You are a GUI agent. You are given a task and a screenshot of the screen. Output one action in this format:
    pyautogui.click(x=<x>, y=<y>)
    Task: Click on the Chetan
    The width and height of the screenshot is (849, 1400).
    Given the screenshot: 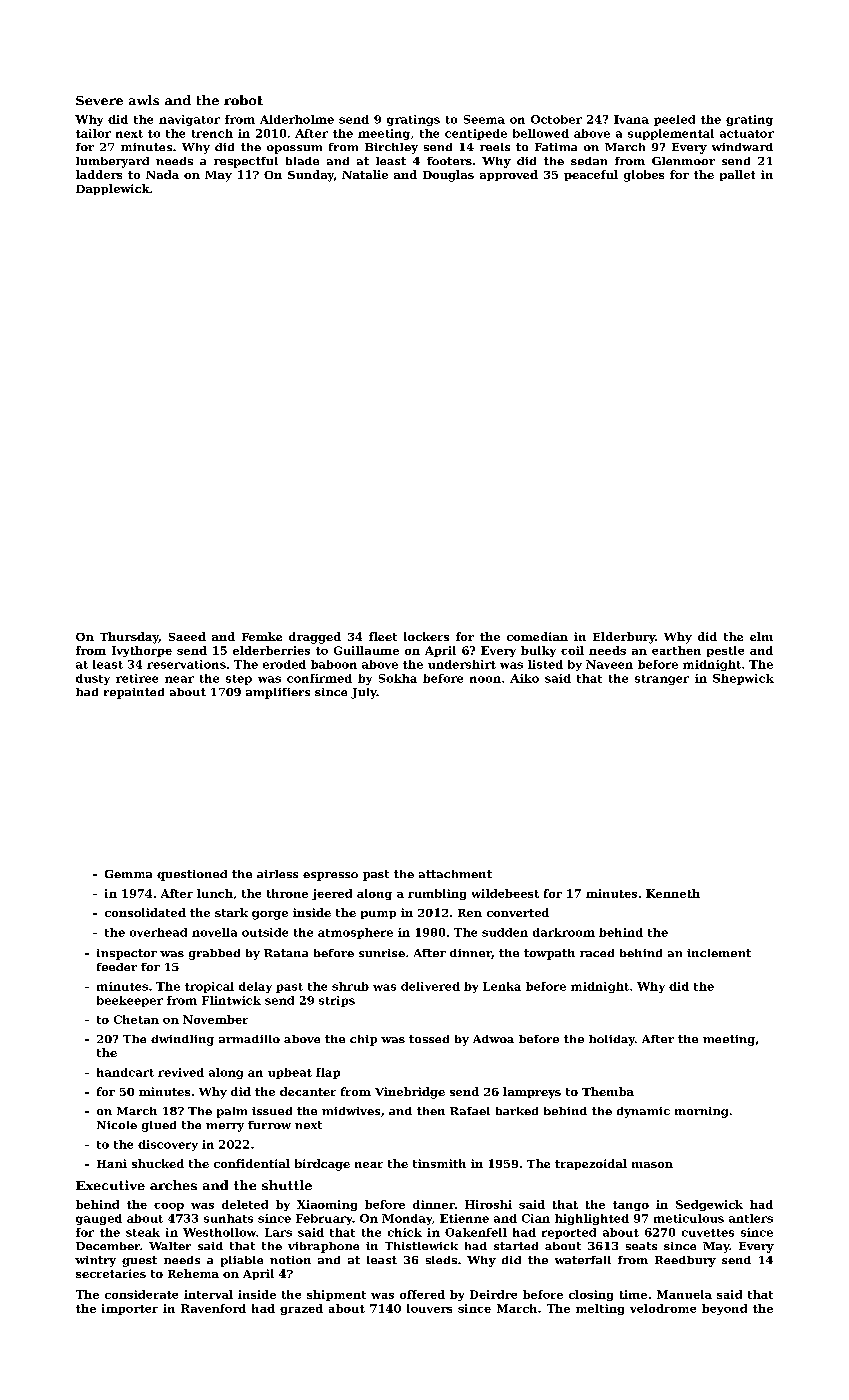 What is the action you would take?
    pyautogui.click(x=136, y=1019)
